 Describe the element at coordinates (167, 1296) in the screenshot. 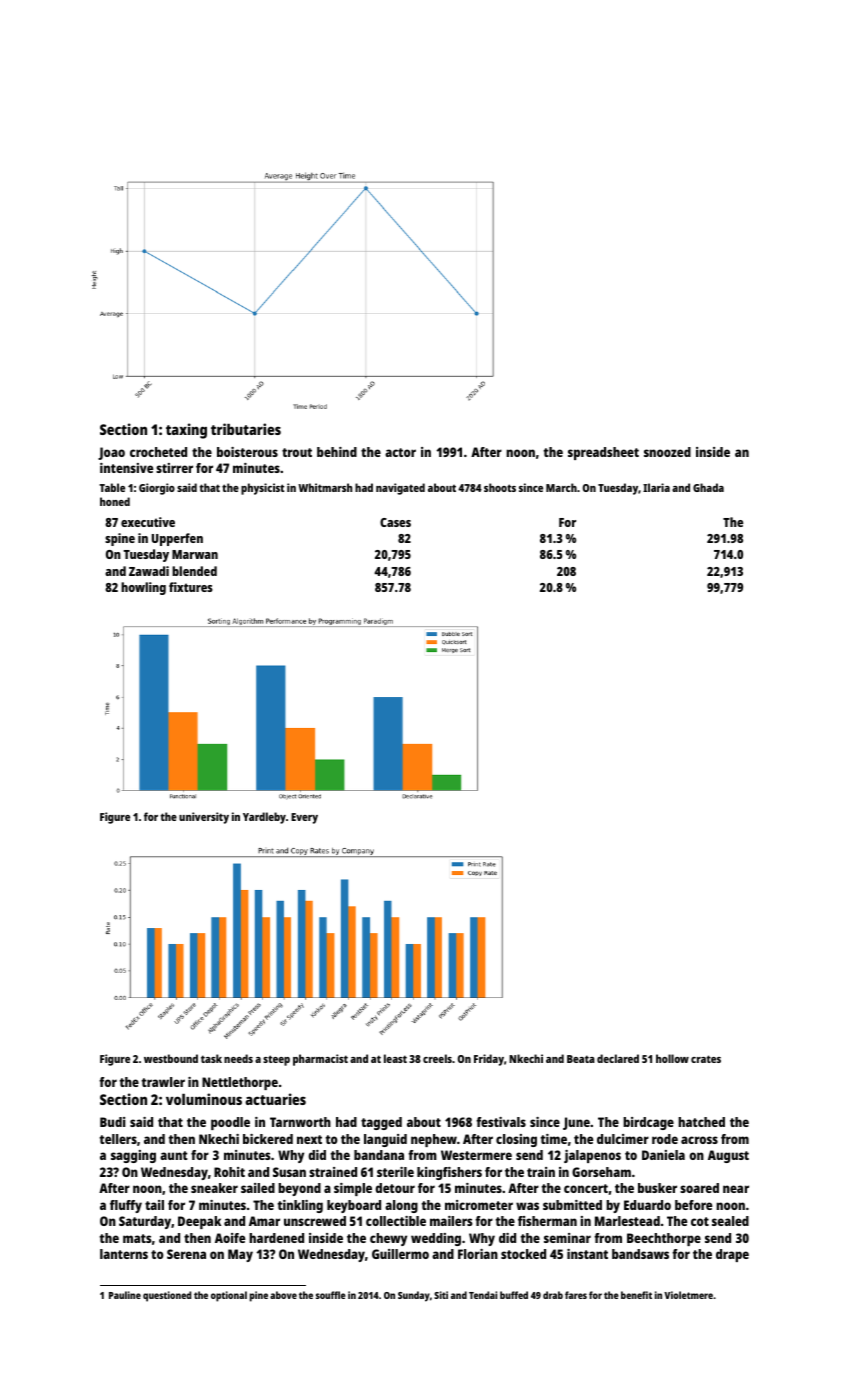

I see `questioned` at that location.
